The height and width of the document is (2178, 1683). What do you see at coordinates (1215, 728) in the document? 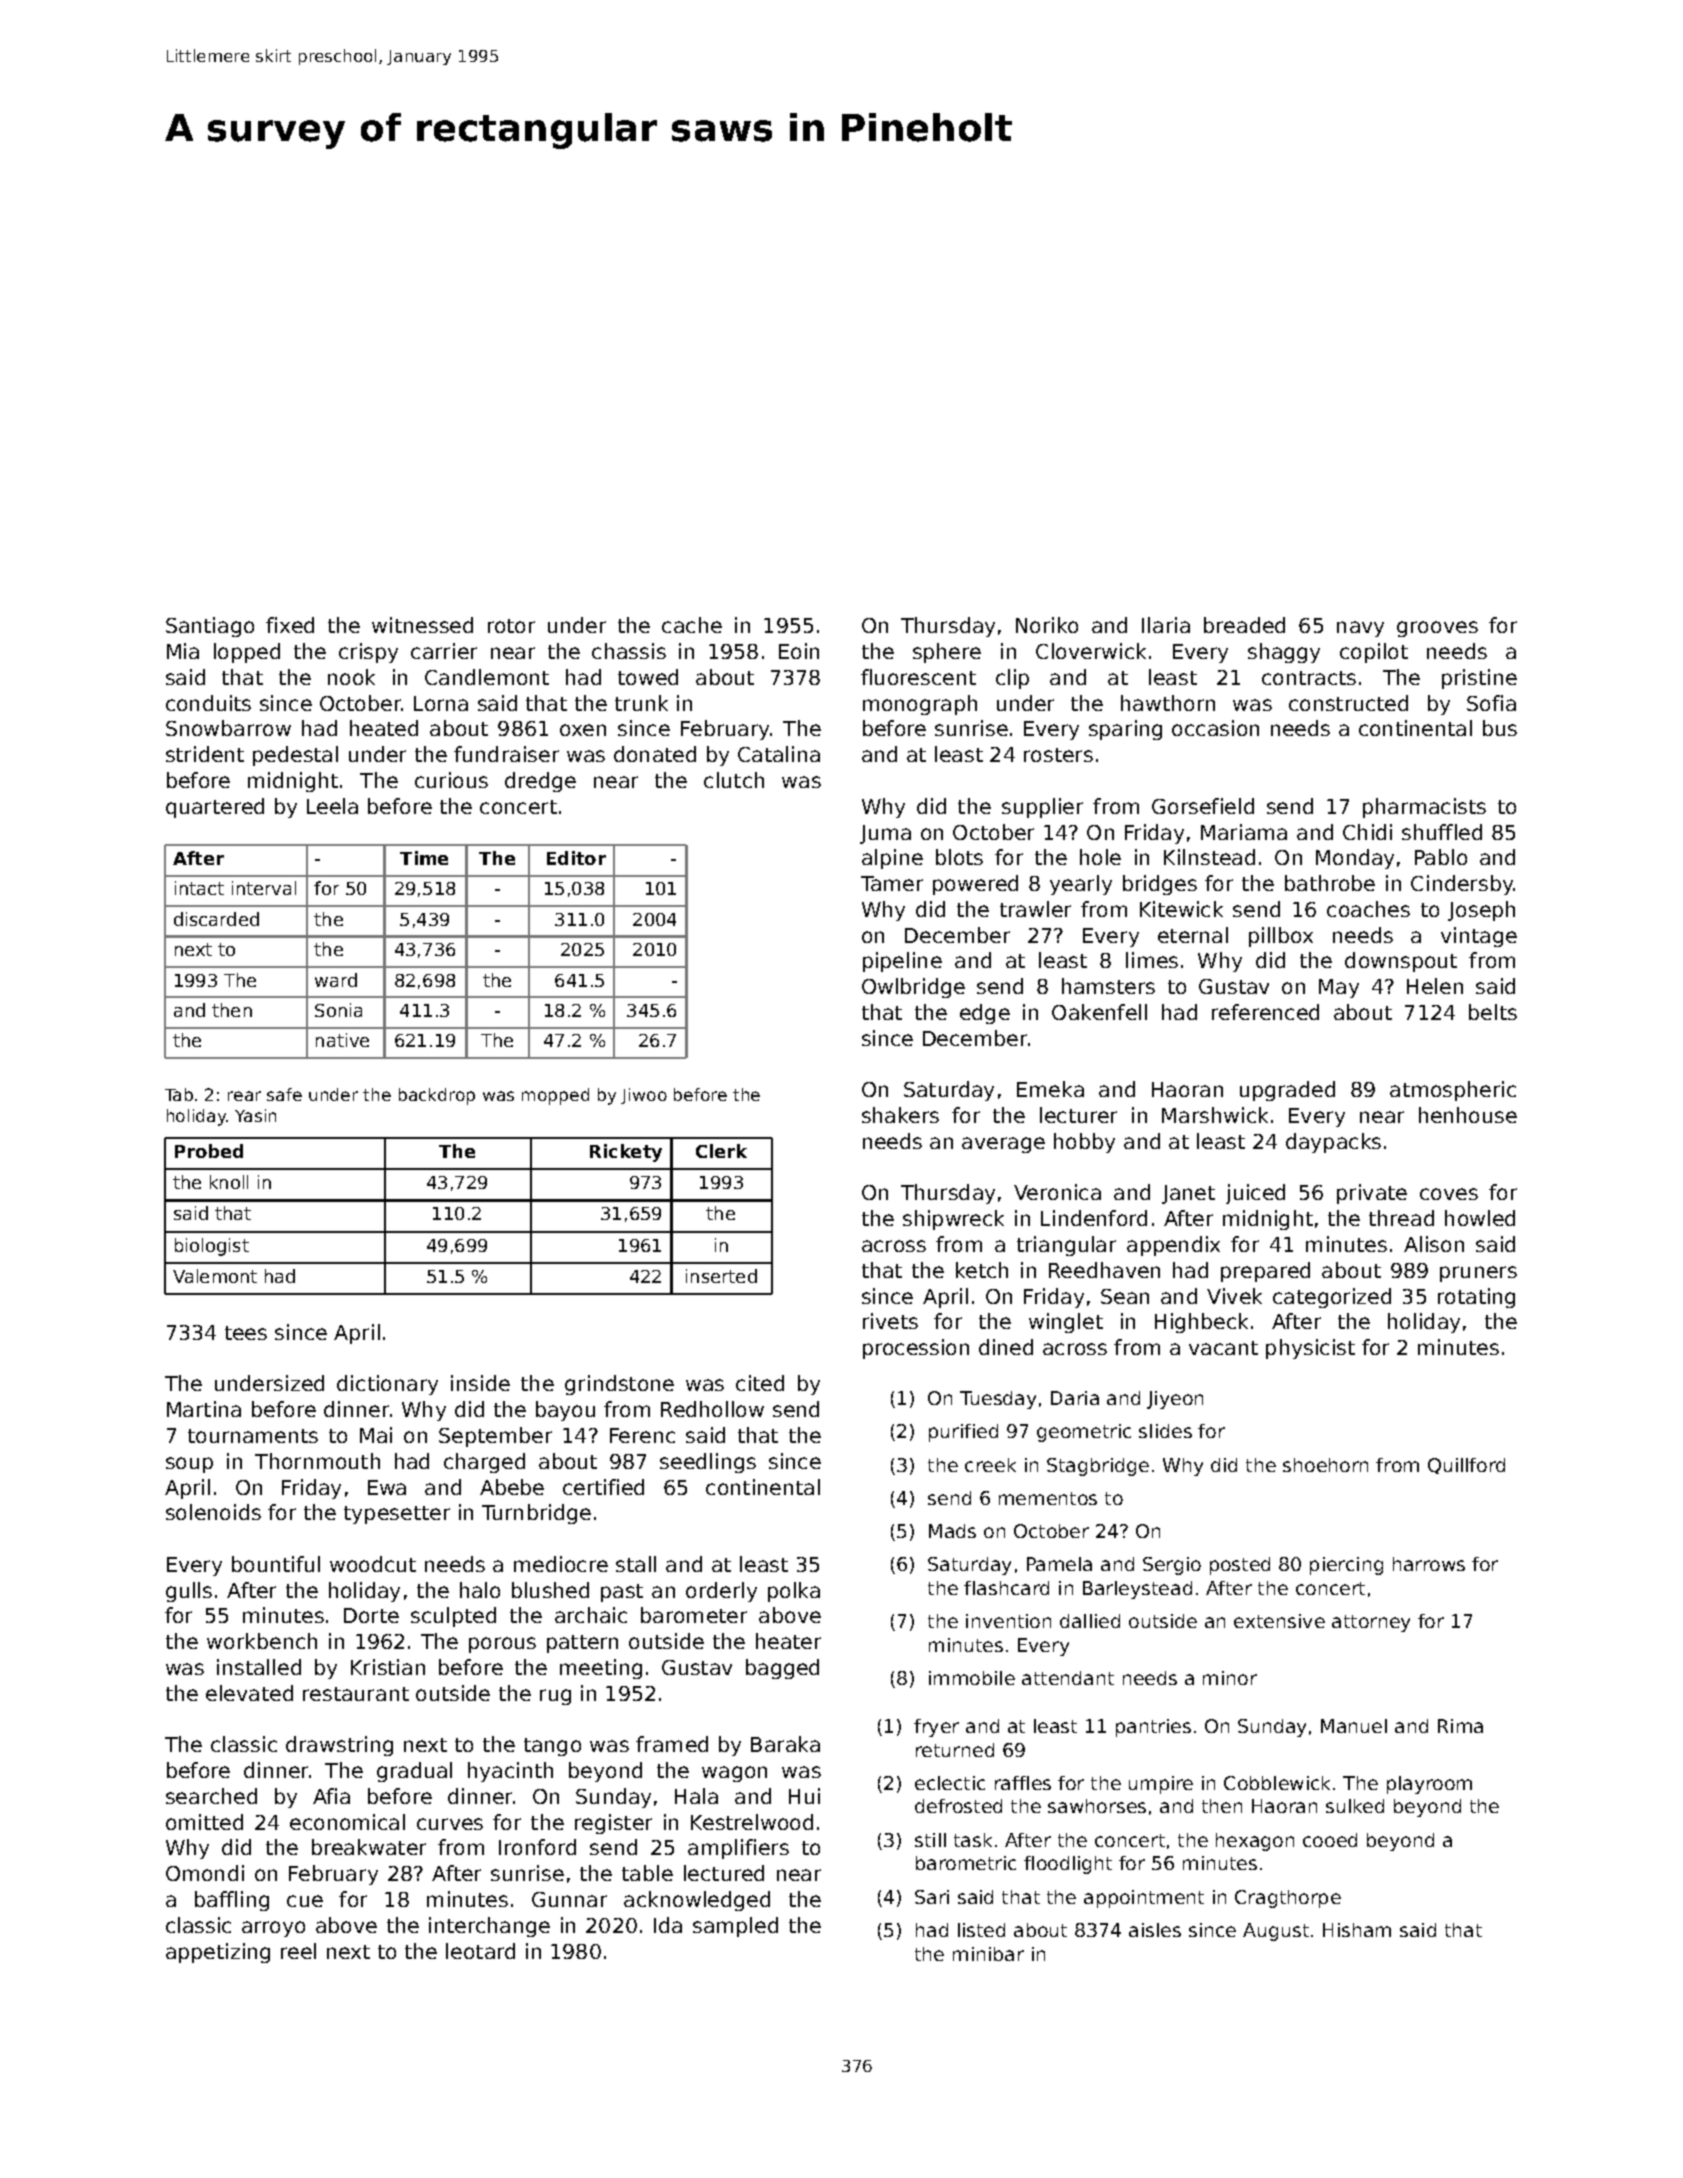
I see `occasion` at bounding box center [1215, 728].
